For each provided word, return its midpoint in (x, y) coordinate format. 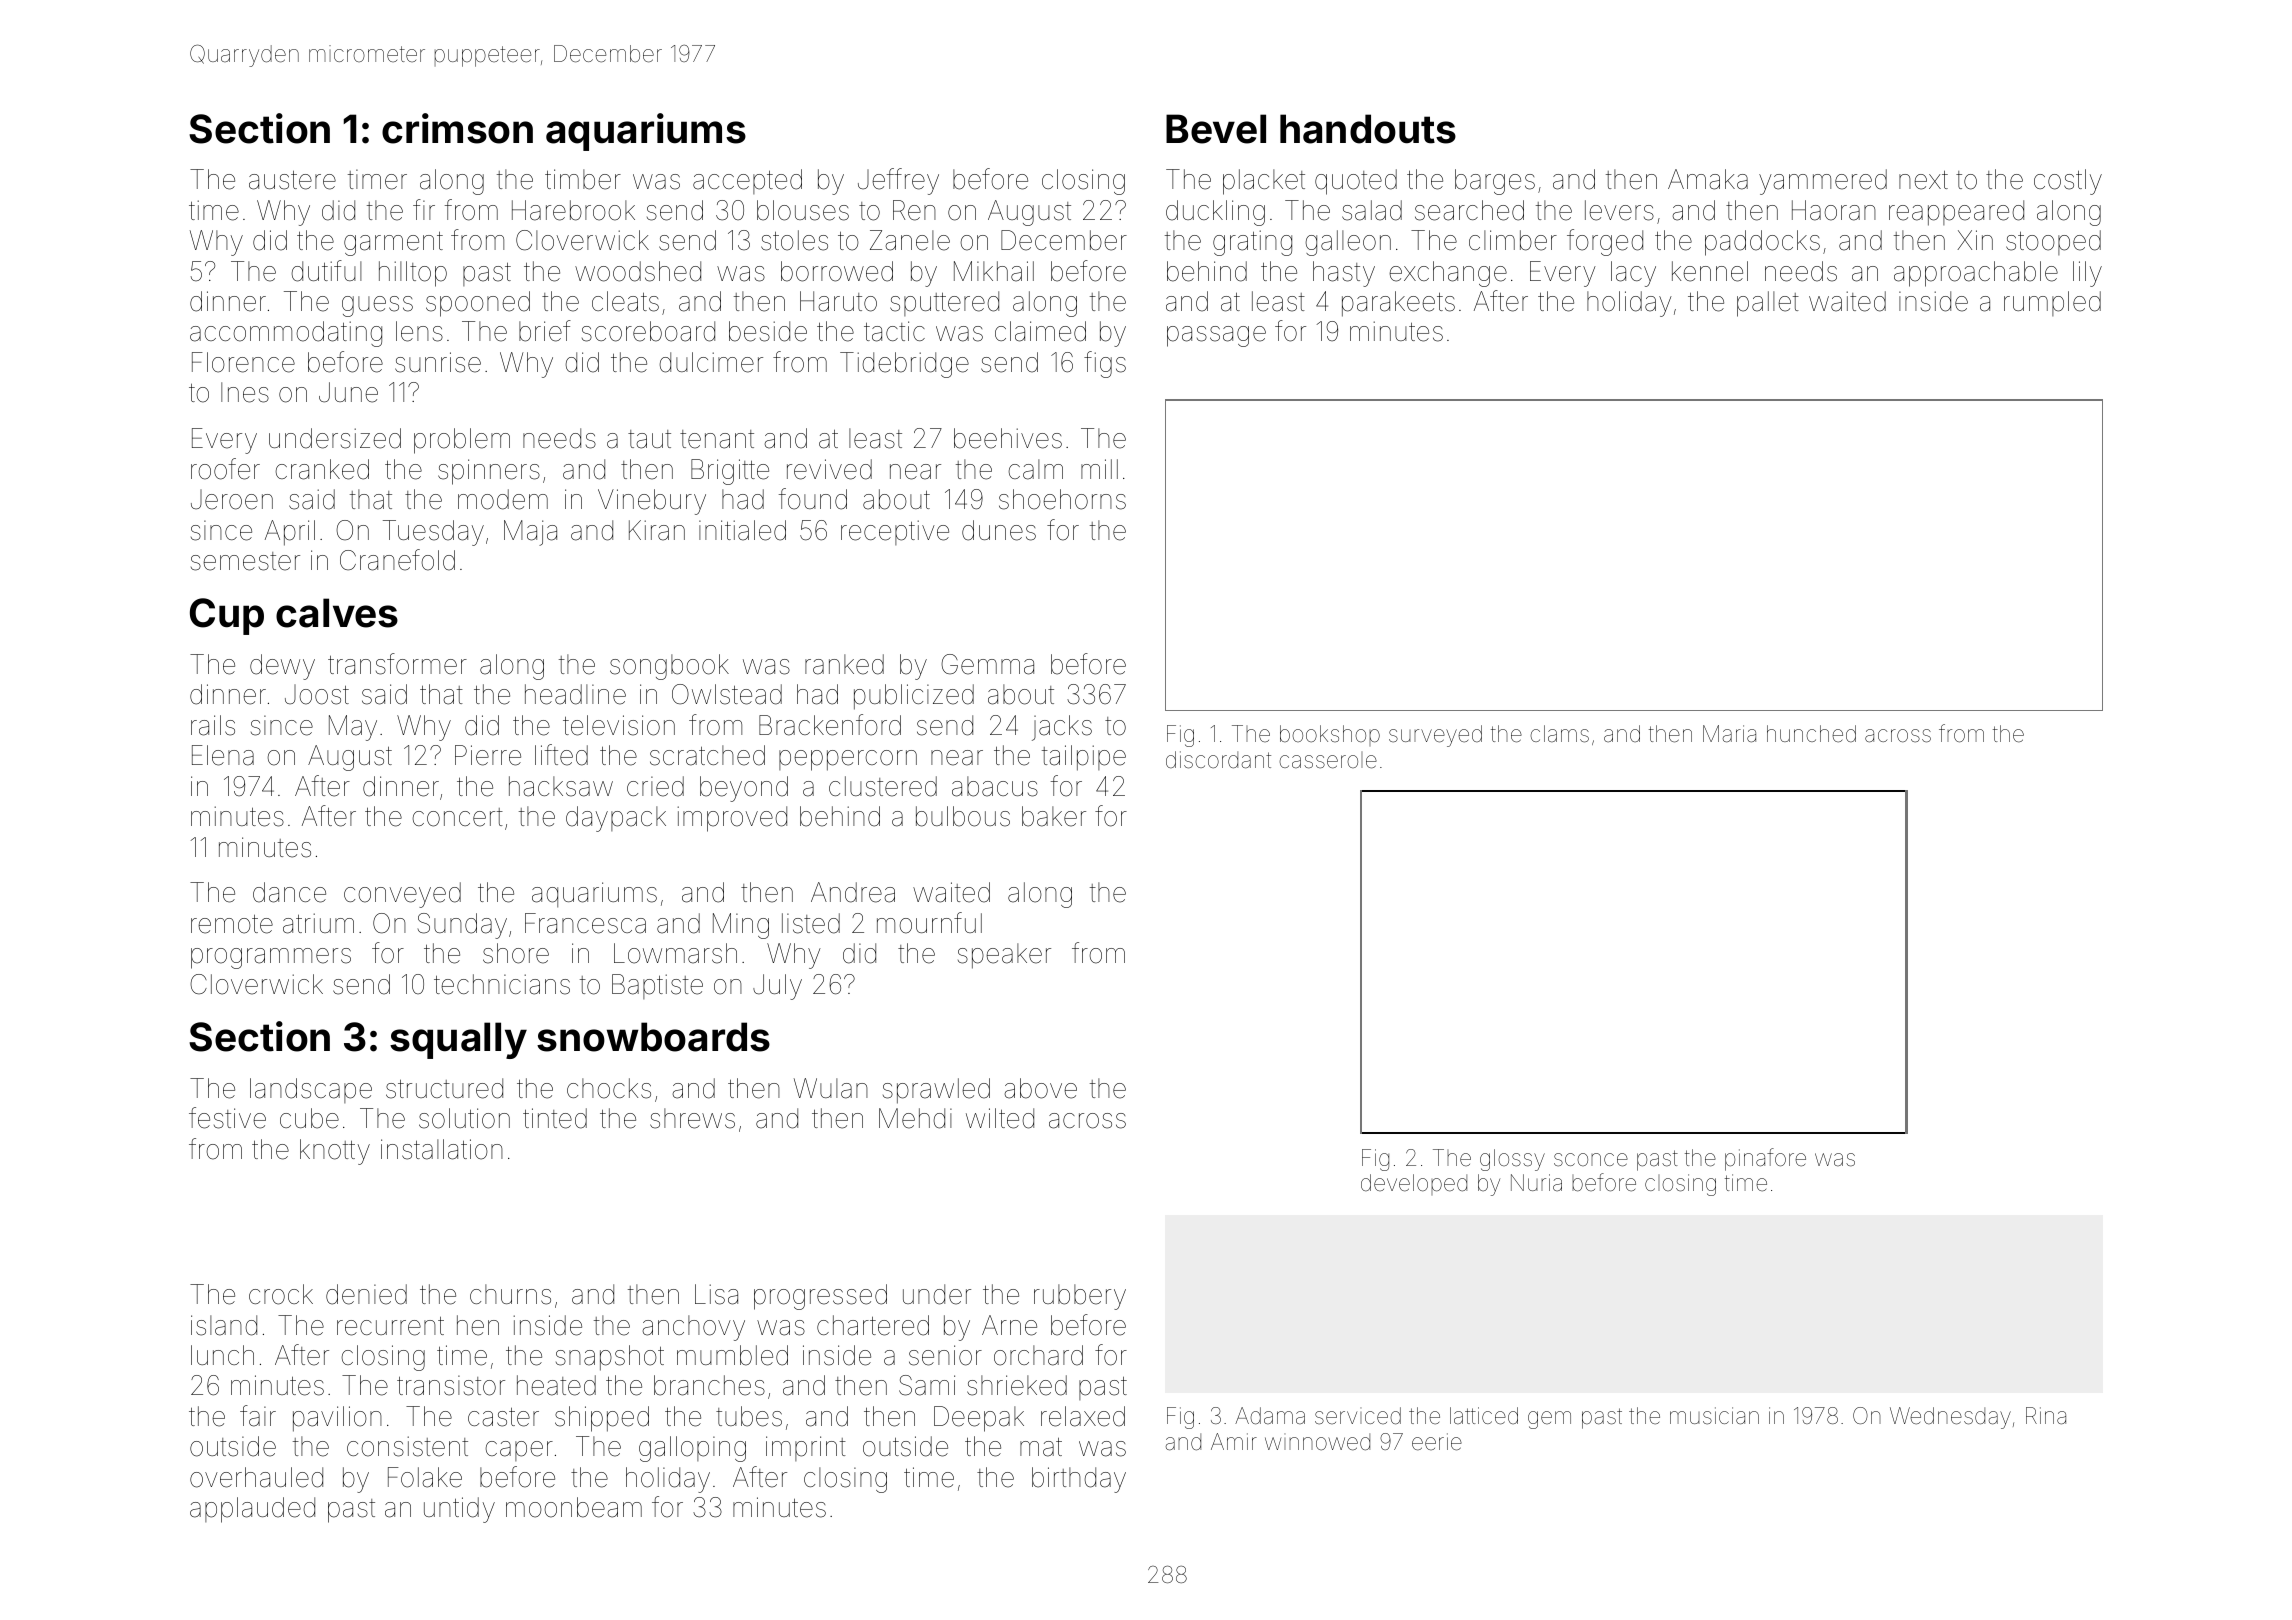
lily (2087, 274)
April (290, 533)
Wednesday (1950, 1418)
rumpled (2052, 303)
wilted (1000, 1118)
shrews (692, 1118)
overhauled (256, 1477)
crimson (457, 128)
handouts (1368, 129)
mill (1099, 469)
